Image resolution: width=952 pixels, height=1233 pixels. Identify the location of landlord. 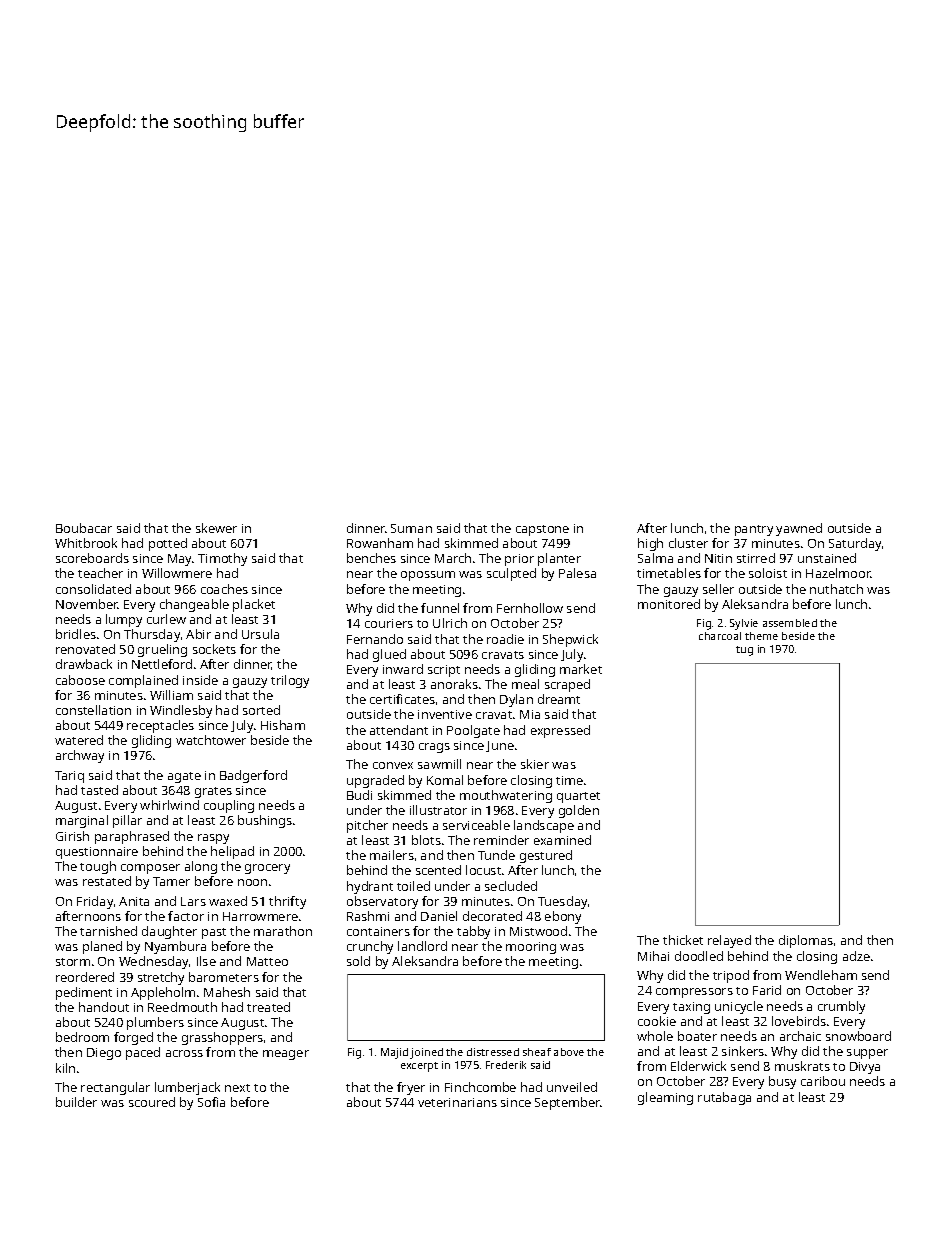
(422, 946).
